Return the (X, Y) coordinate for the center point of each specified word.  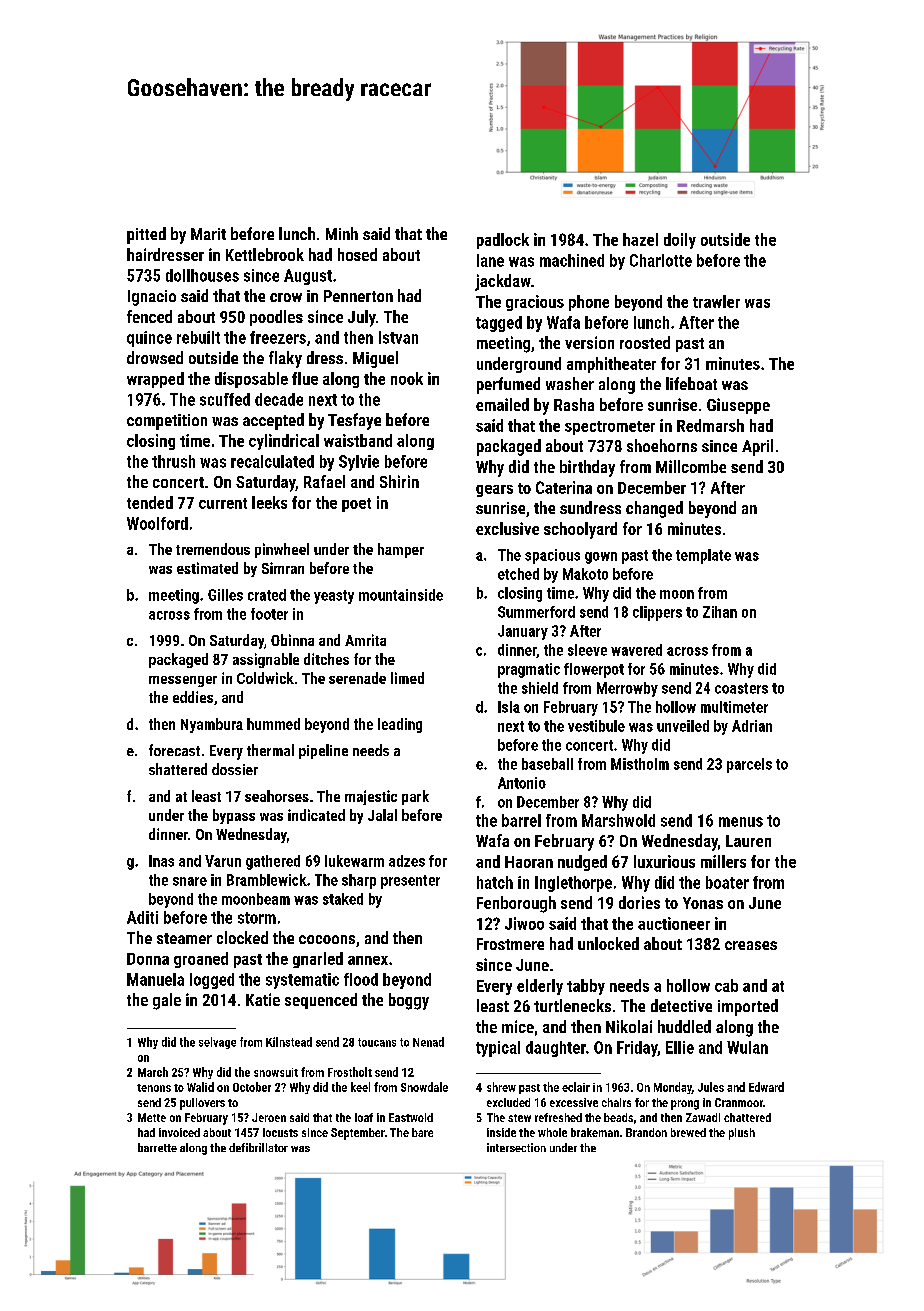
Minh (342, 233)
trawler (716, 301)
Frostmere (510, 944)
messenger (183, 681)
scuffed (225, 399)
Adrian (752, 726)
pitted (146, 235)
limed (407, 678)
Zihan (720, 612)
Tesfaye (354, 421)
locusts (280, 1132)
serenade (357, 678)
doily (680, 241)
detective (681, 1005)
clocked (242, 937)
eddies (193, 697)
